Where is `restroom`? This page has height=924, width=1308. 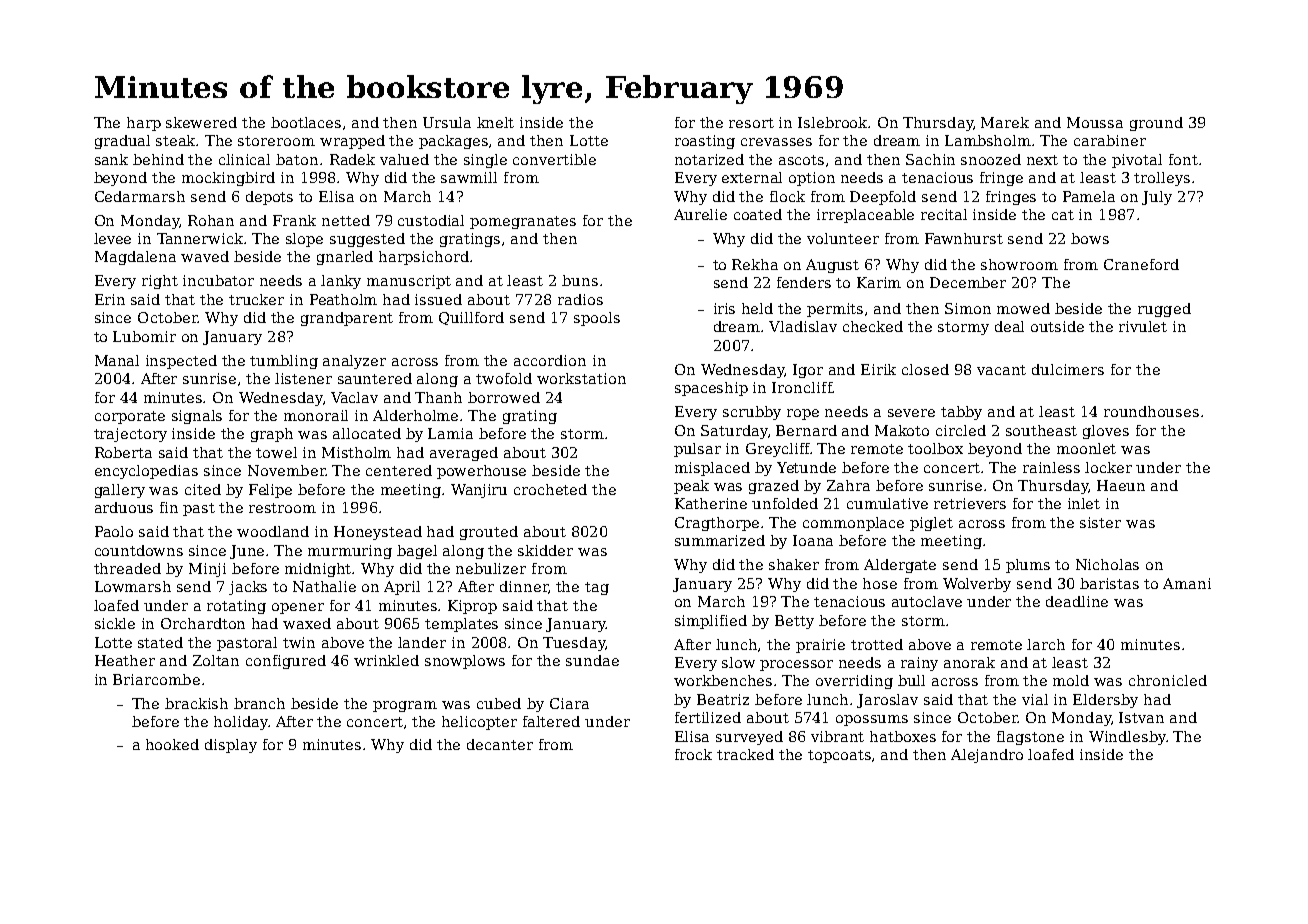
restroom is located at coordinates (282, 508).
